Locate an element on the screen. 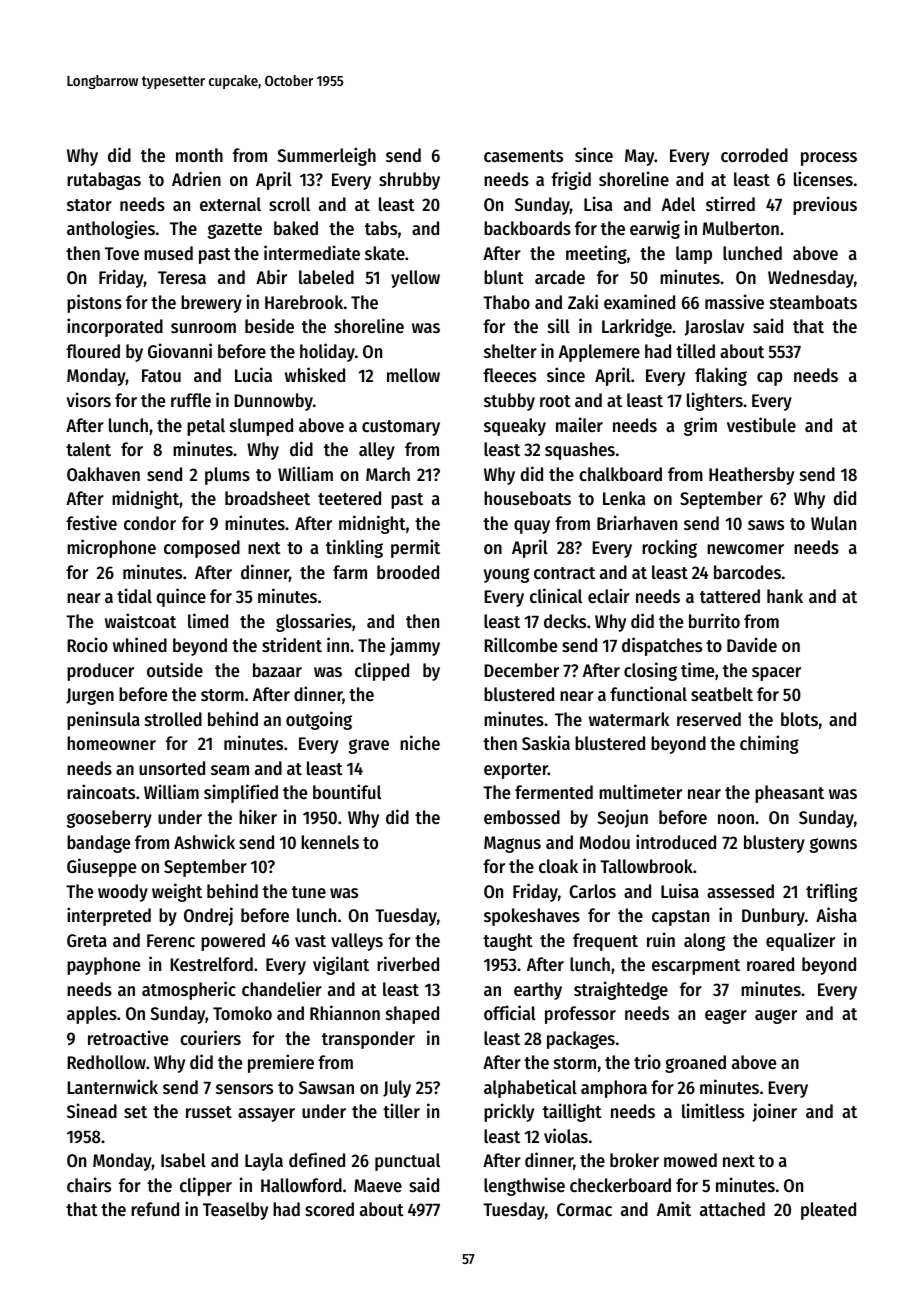 The width and height of the screenshot is (924, 1311). visors is located at coordinates (89, 399).
